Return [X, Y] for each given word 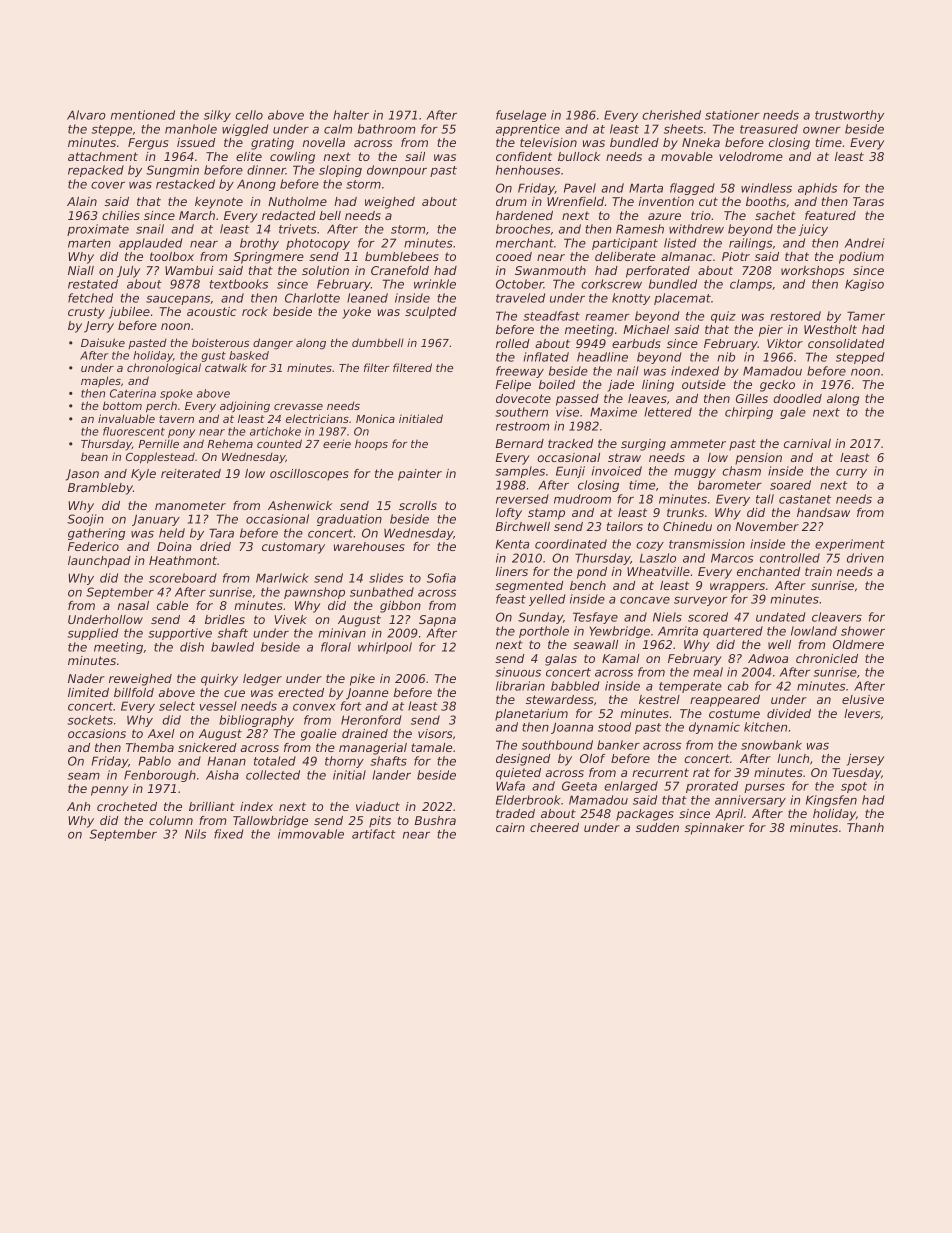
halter [351, 115]
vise [567, 412]
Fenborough [160, 776]
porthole [544, 632]
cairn [510, 827]
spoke [176, 394]
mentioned [143, 115]
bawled [232, 647]
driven [865, 558]
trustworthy [849, 116]
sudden [657, 827]
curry [851, 473]
